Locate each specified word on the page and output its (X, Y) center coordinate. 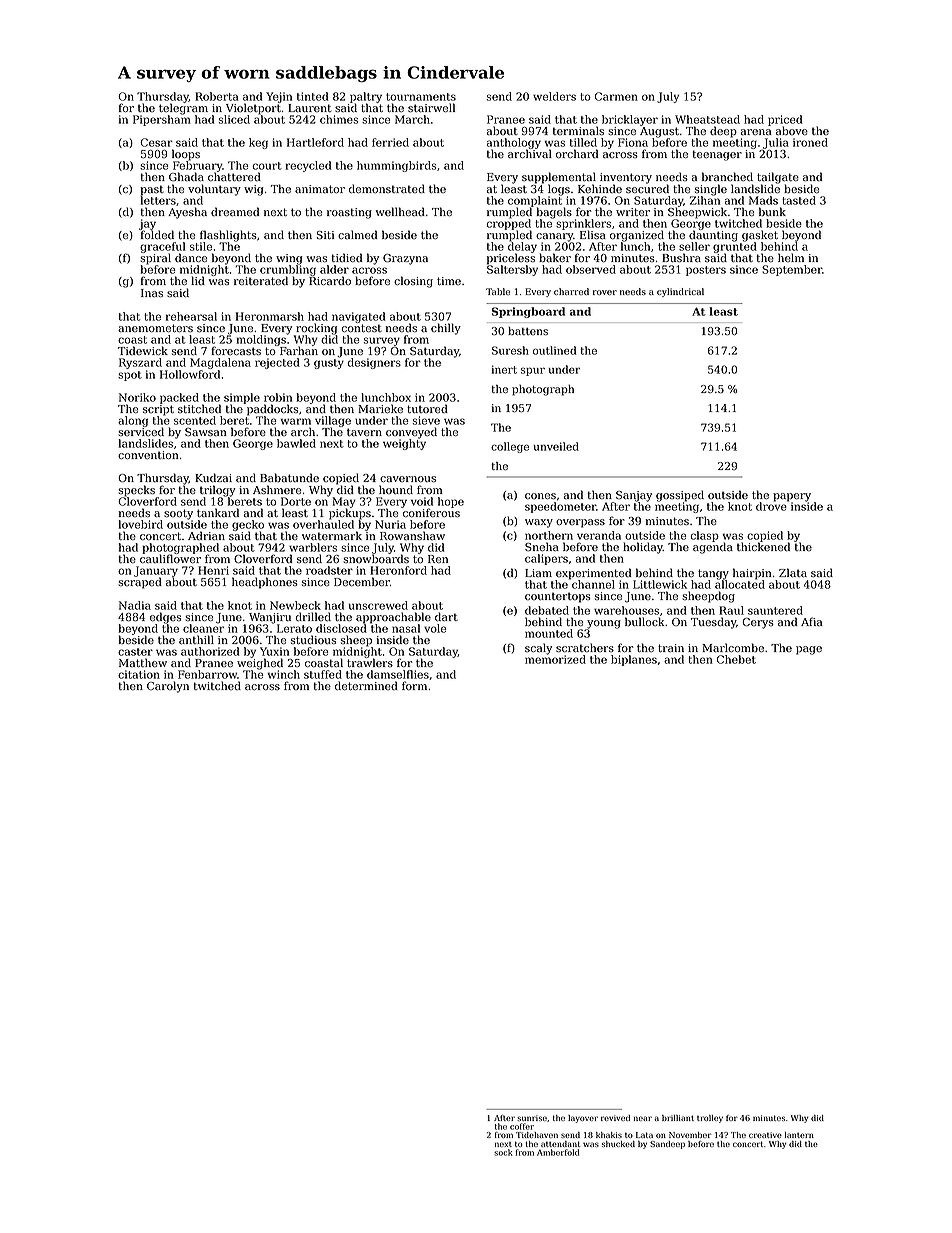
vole (435, 628)
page (809, 650)
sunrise (532, 1118)
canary (554, 237)
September (792, 270)
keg (258, 143)
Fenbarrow (207, 674)
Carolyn (168, 687)
